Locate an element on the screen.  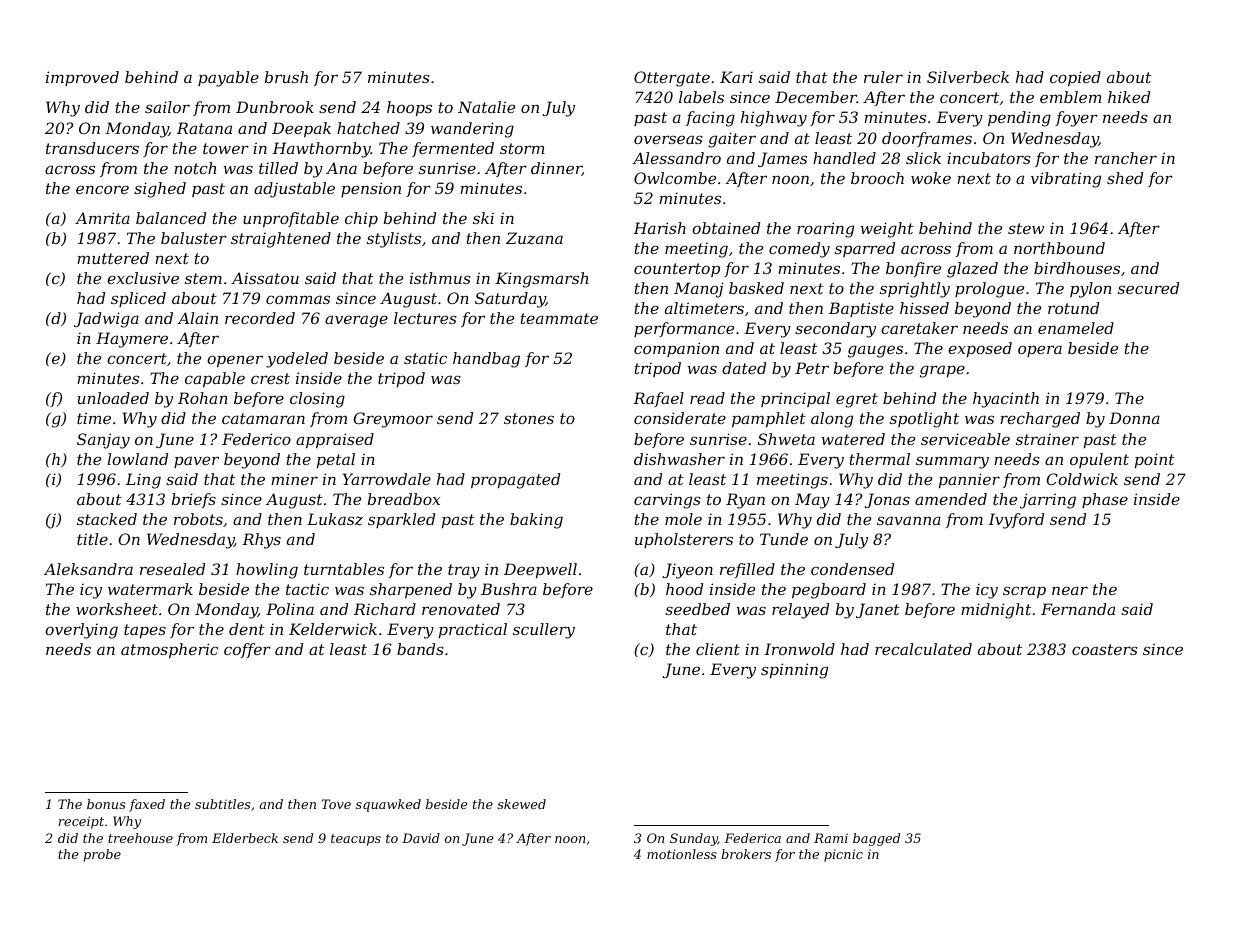
bagged is located at coordinates (876, 839).
